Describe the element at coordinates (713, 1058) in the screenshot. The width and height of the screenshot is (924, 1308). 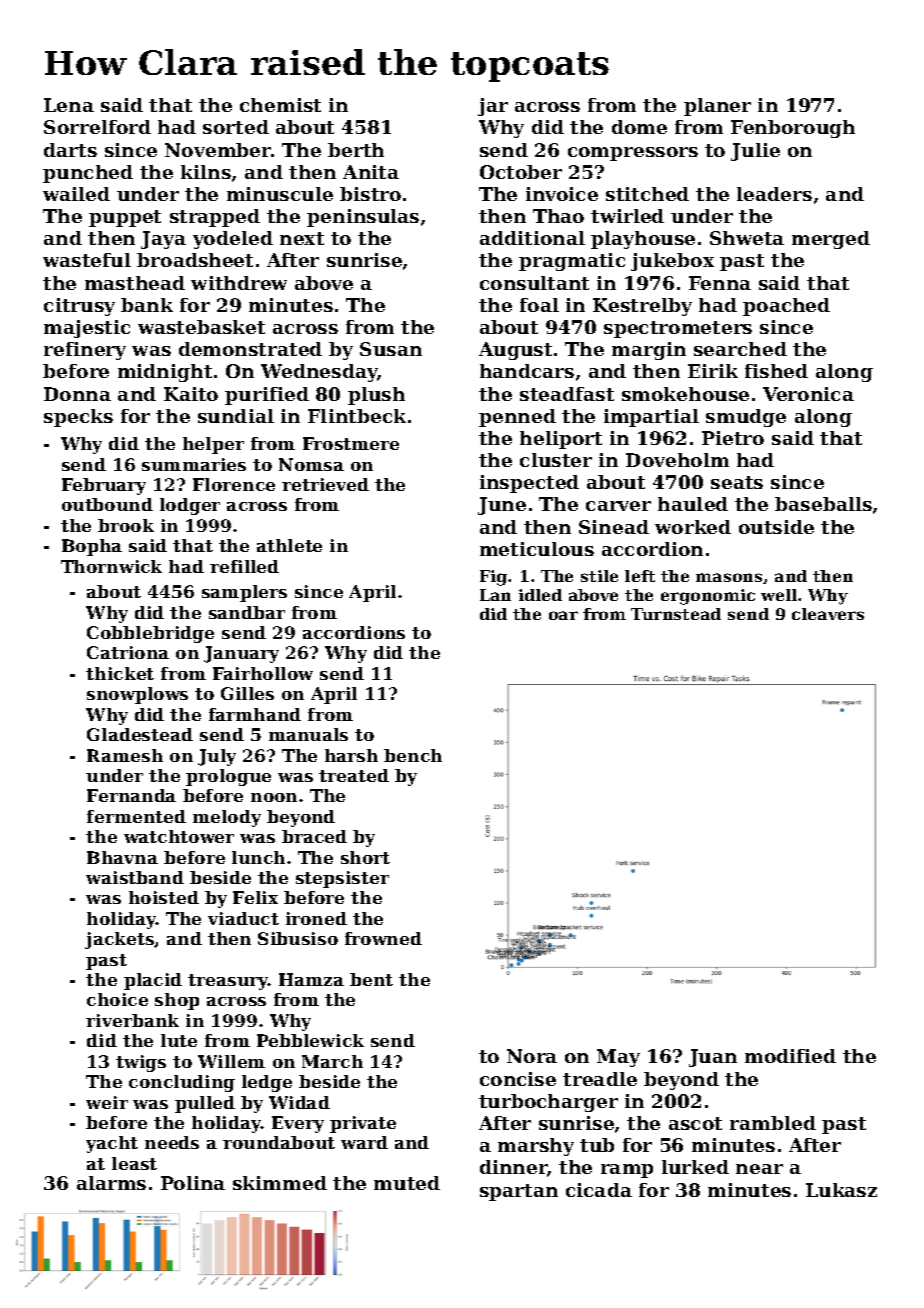
I see `Juan` at that location.
